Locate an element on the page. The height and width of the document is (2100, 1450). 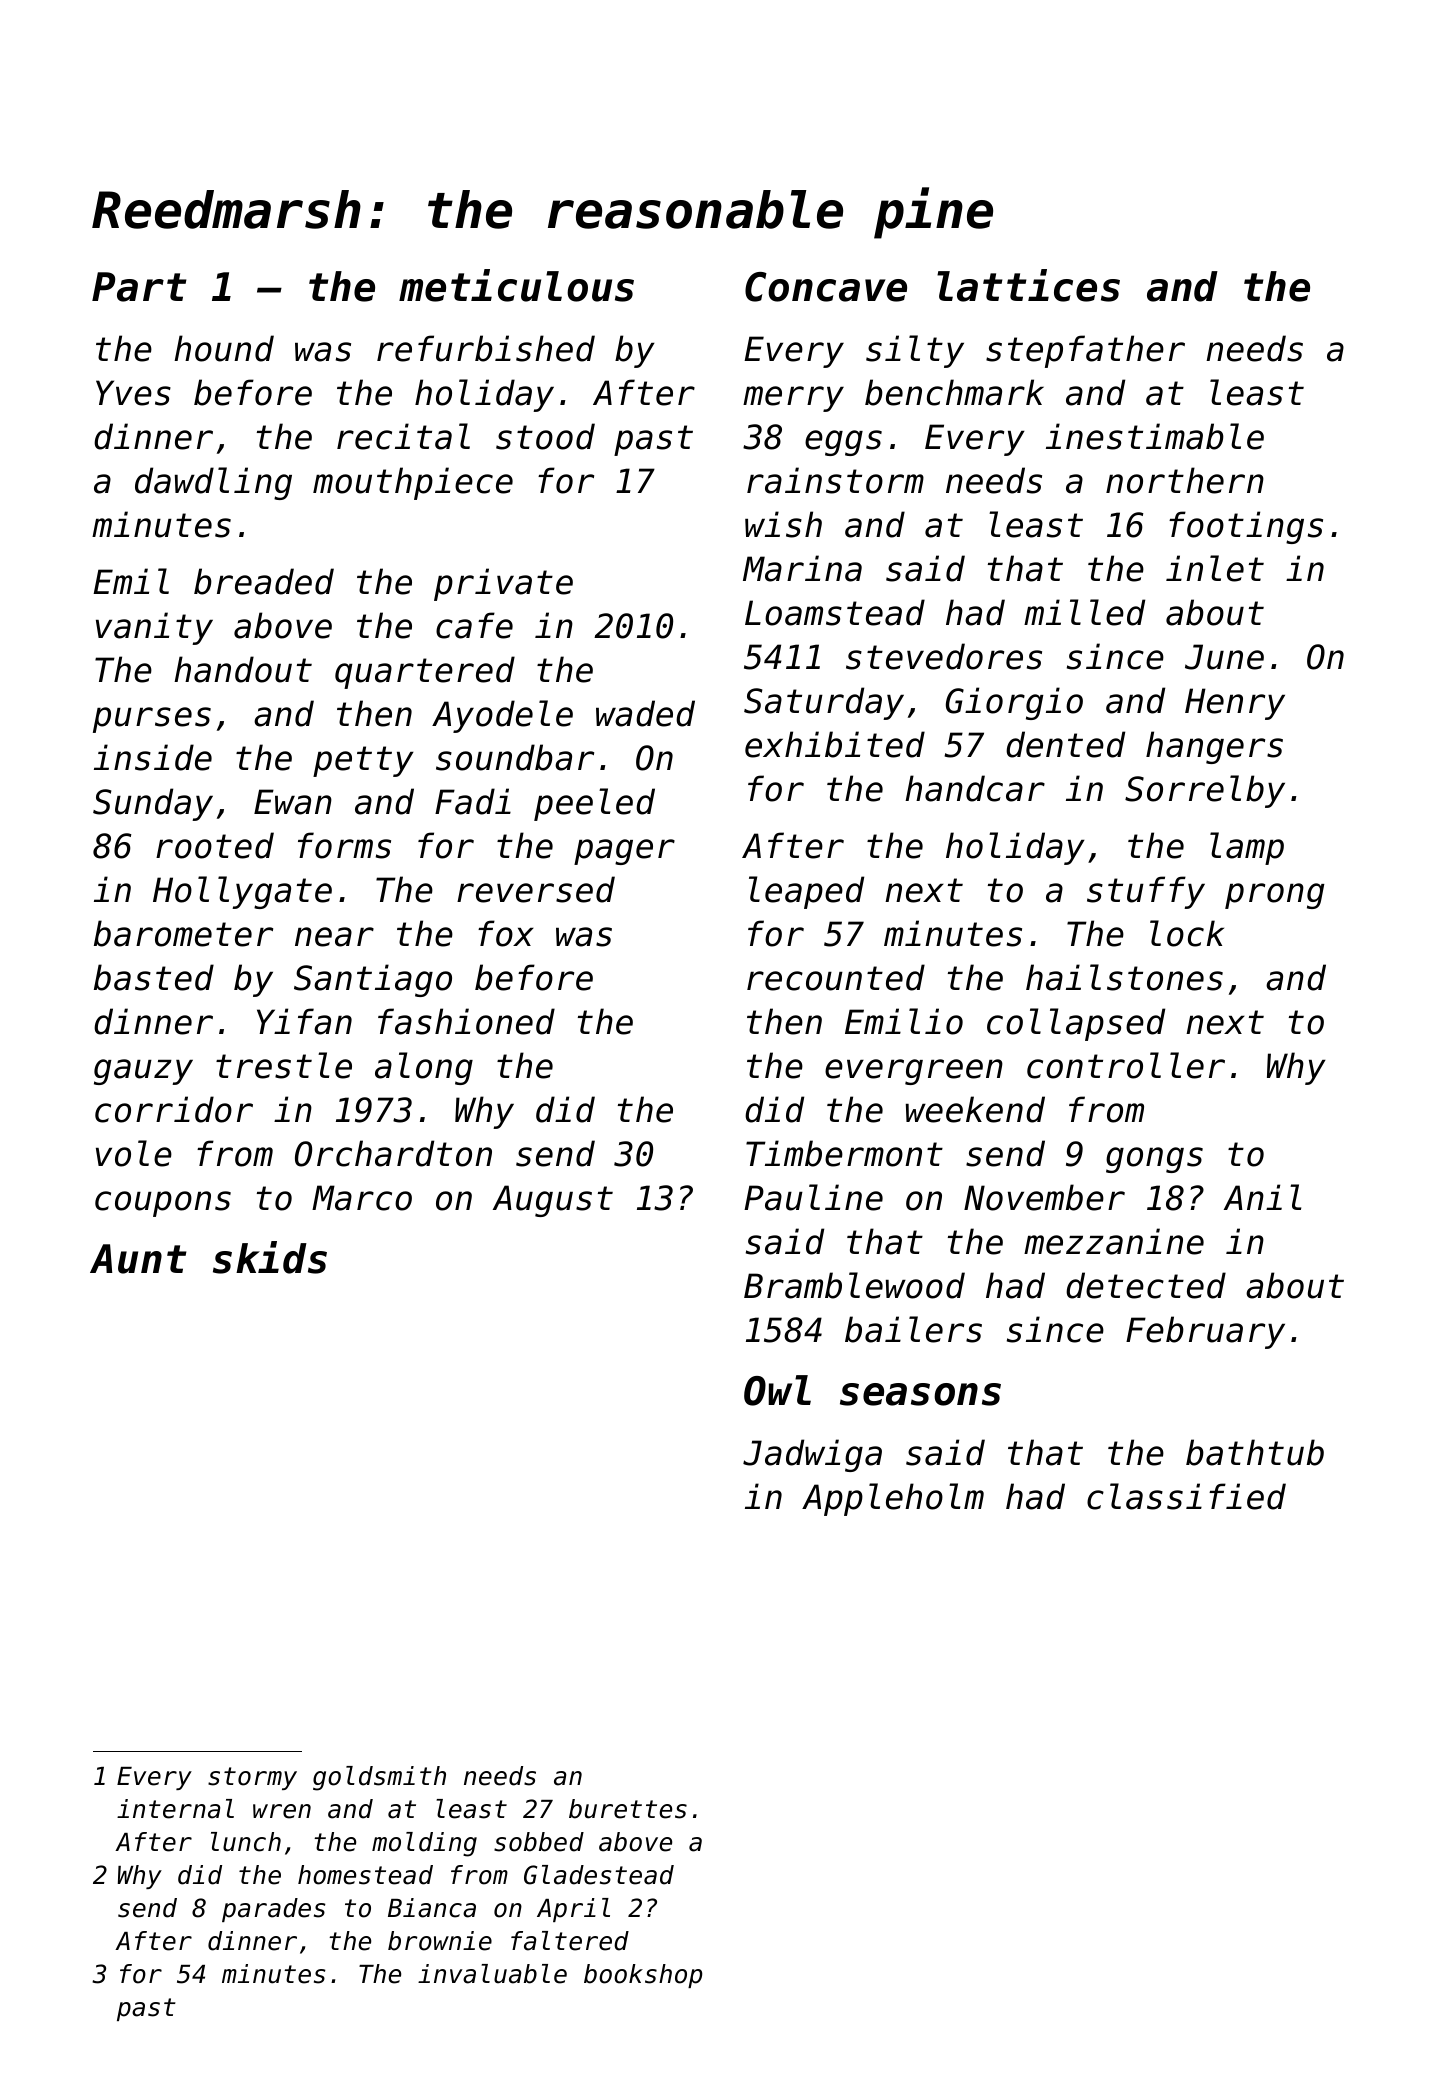
leaped is located at coordinates (806, 892).
